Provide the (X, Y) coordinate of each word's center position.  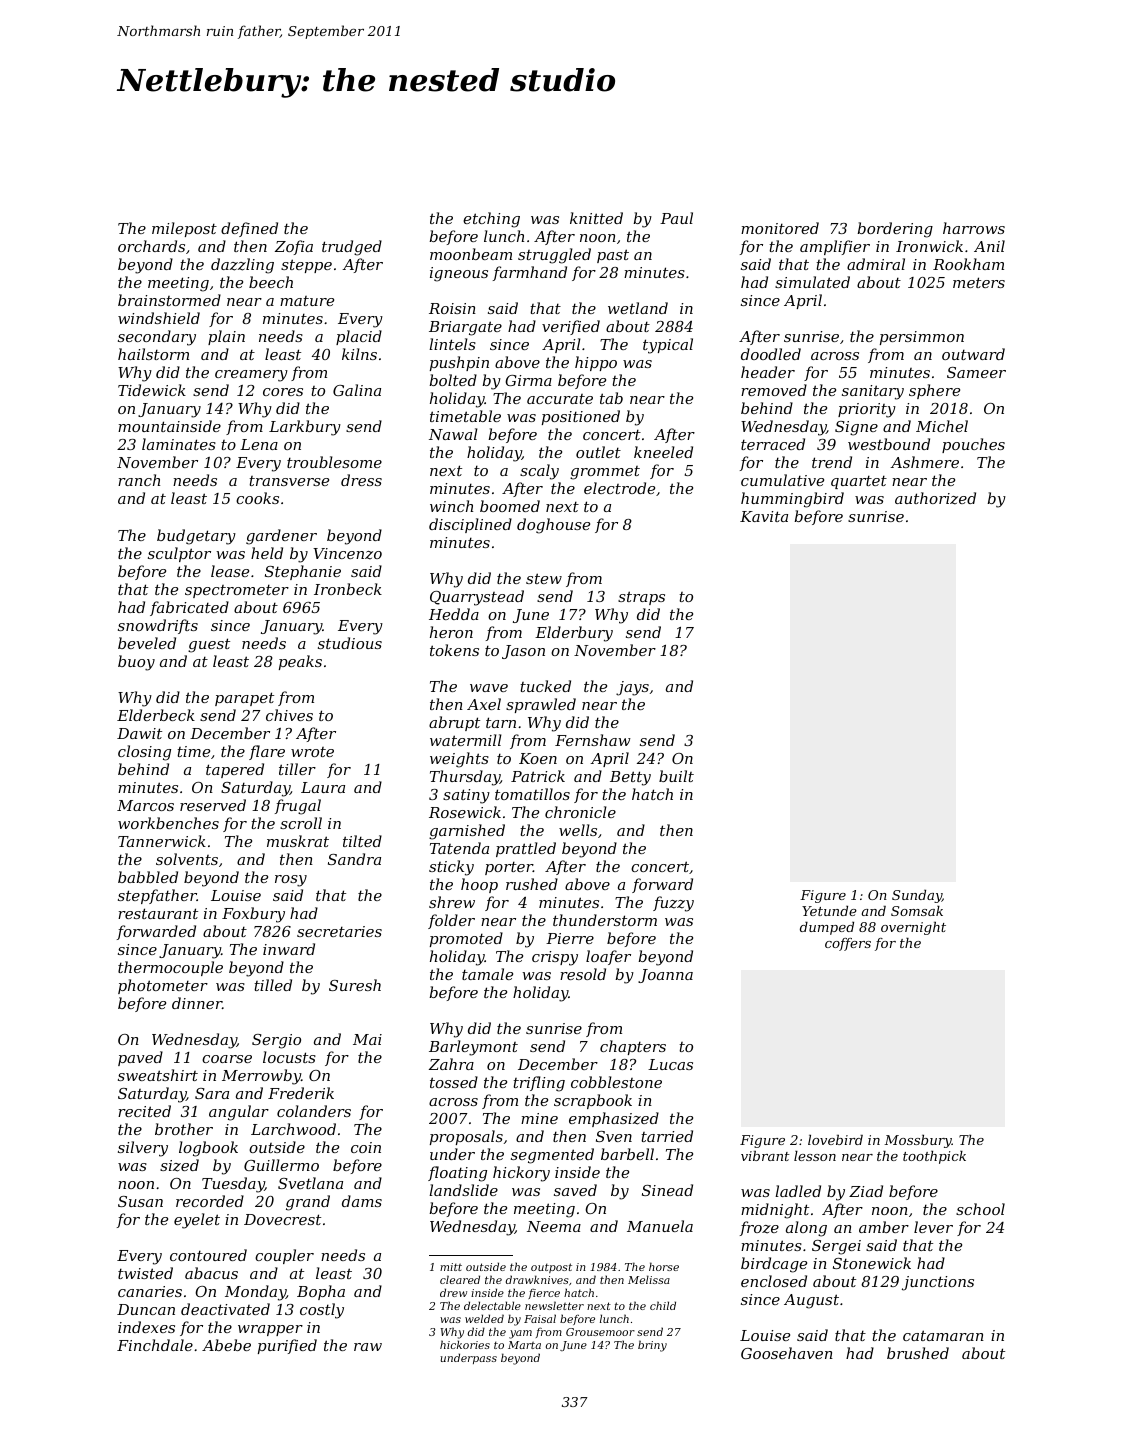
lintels (452, 344)
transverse (289, 481)
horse (664, 1266)
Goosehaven (787, 1353)
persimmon (922, 338)
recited (144, 1111)
